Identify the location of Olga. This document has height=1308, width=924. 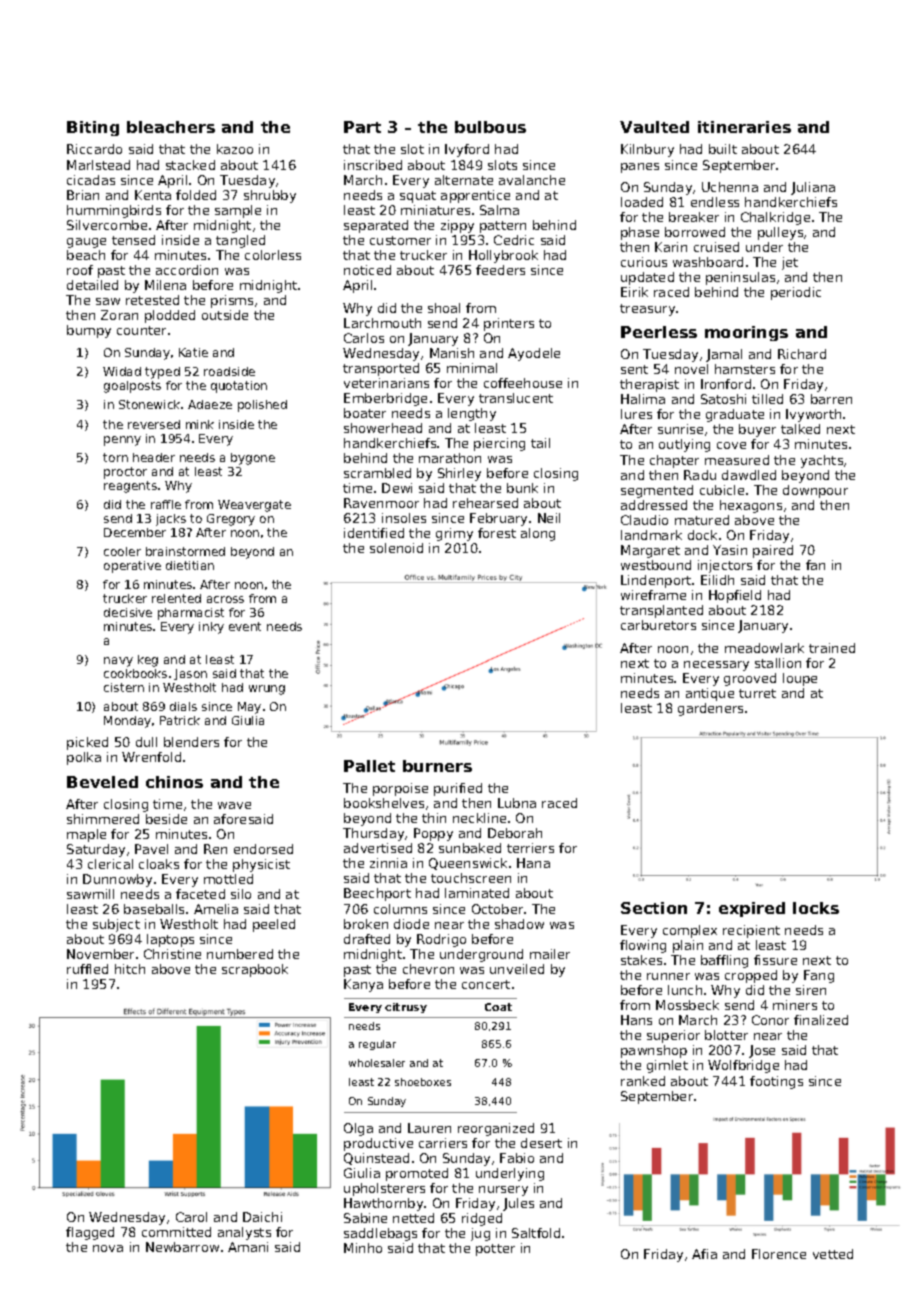
(358, 1129).
